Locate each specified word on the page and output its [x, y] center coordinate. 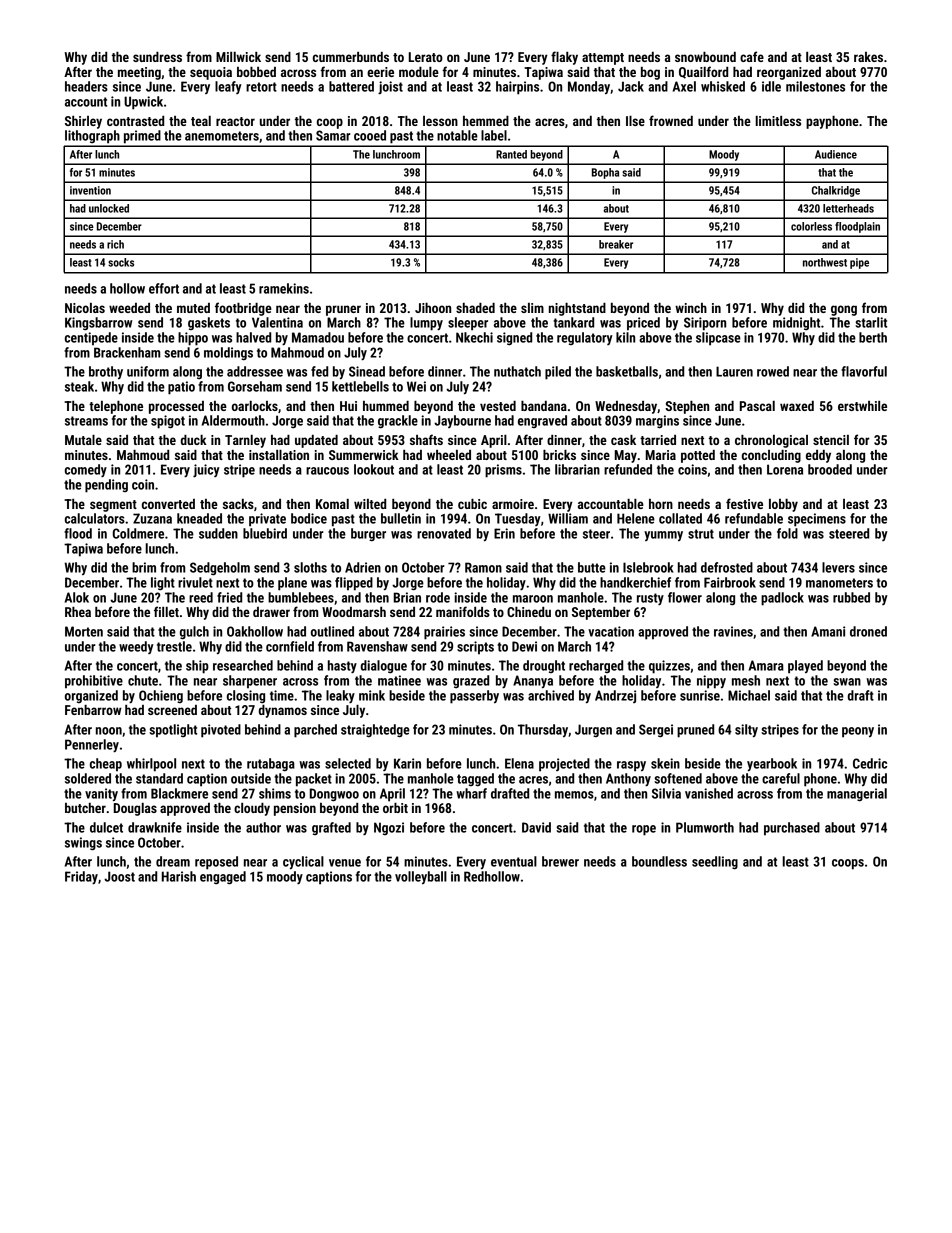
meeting [139, 73]
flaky [564, 58]
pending [106, 486]
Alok [77, 597]
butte [592, 567]
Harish [179, 876]
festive [744, 503]
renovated [444, 533]
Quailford [703, 72]
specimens [817, 520]
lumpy [426, 324]
